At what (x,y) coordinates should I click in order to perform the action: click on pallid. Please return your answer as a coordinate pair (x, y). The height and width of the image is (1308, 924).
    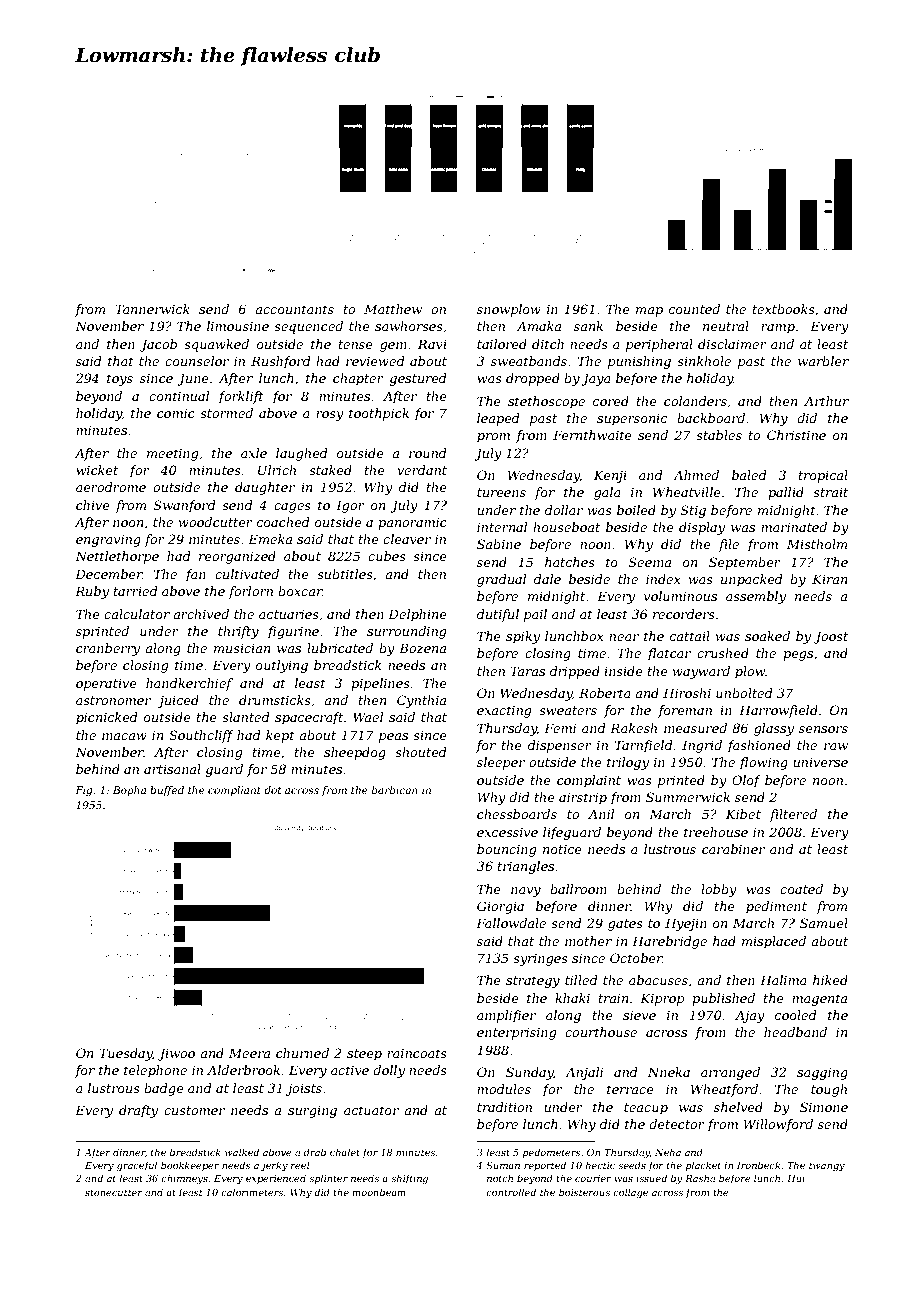
    Looking at the image, I should click on (786, 493).
